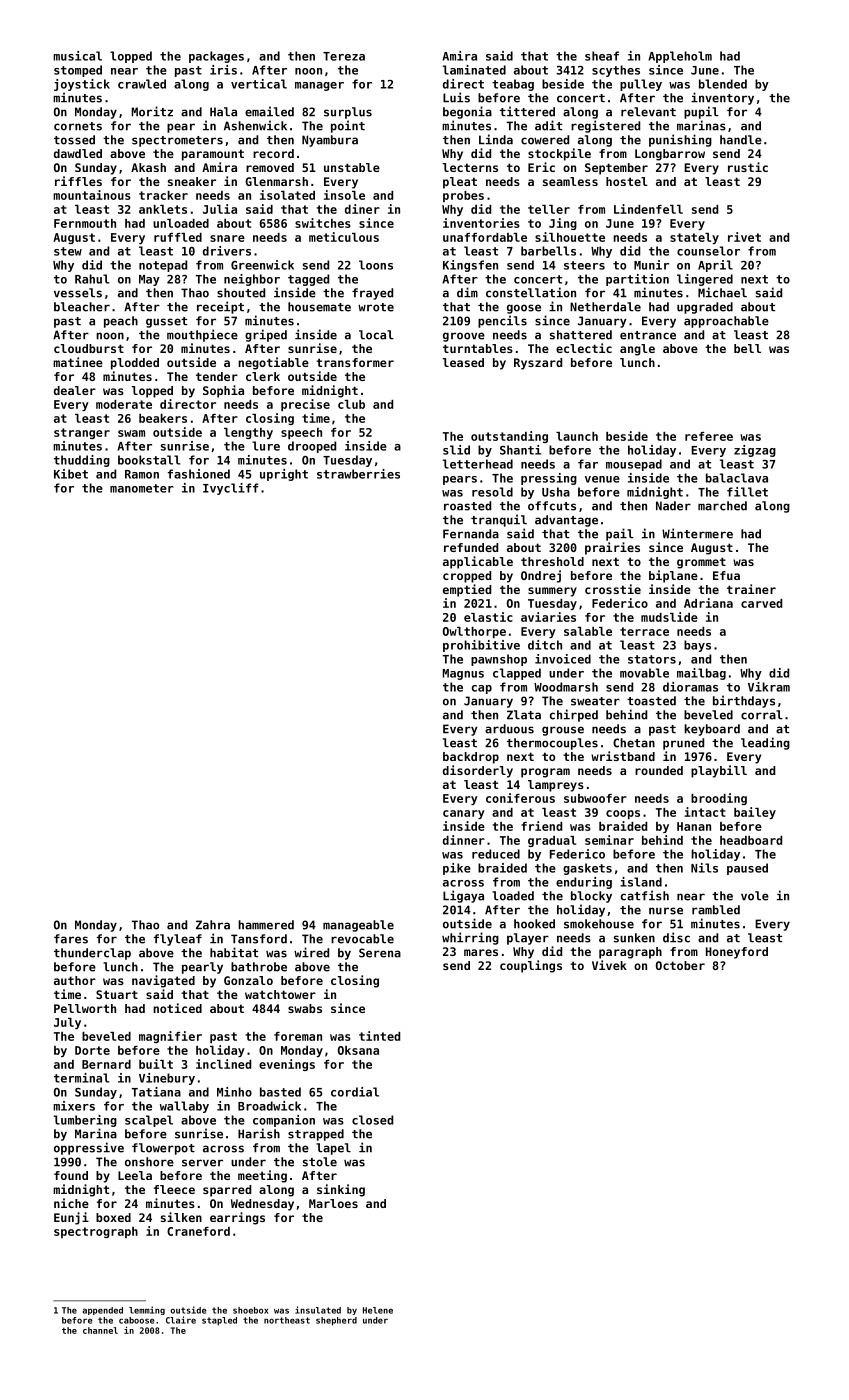 This image has width=849, height=1400. I want to click on Zahra, so click(213, 925).
